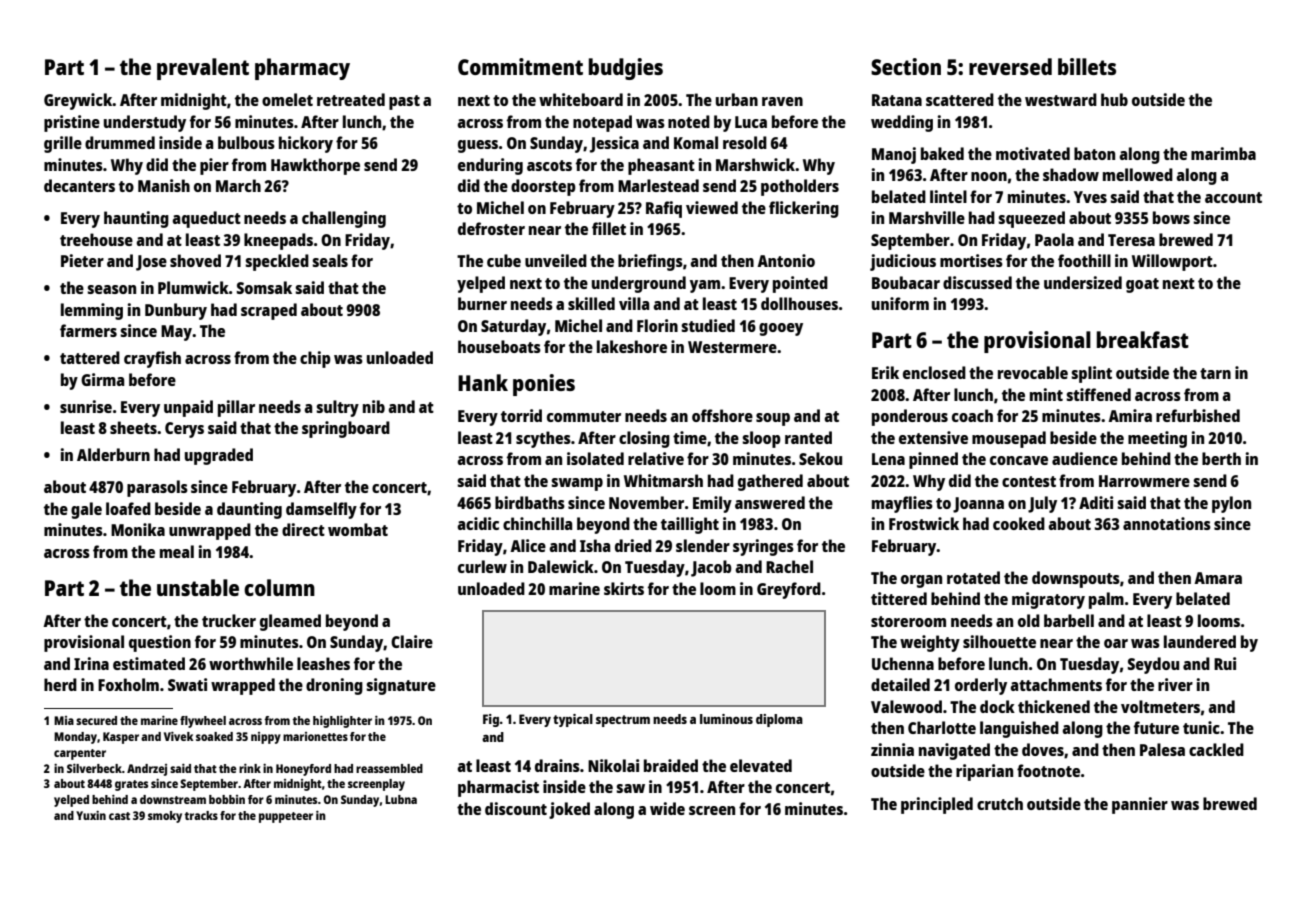 This screenshot has height=924, width=1308. Describe the element at coordinates (315, 166) in the screenshot. I see `Hawkthorpe` at that location.
